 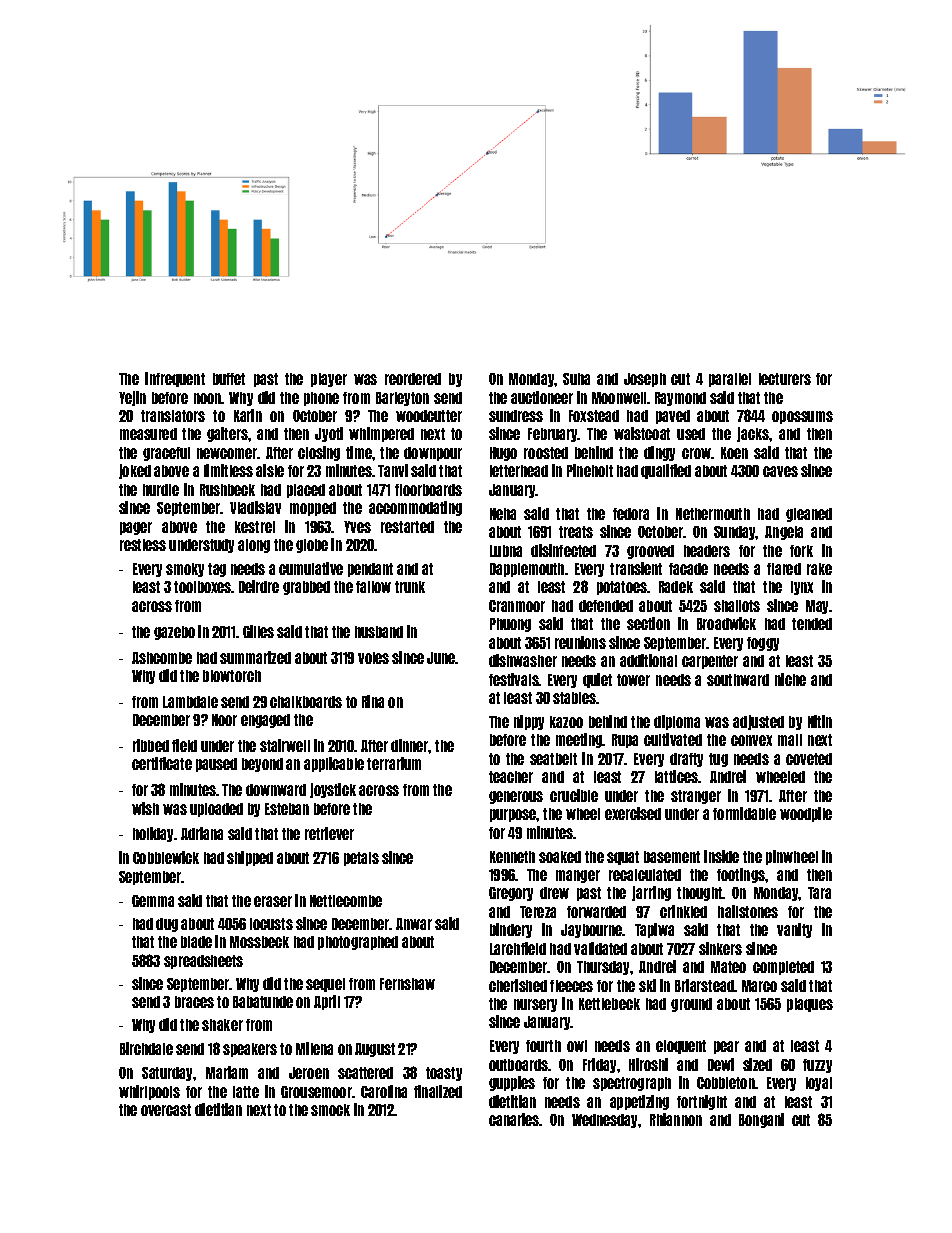 What do you see at coordinates (203, 587) in the page?
I see `toolboxes` at bounding box center [203, 587].
